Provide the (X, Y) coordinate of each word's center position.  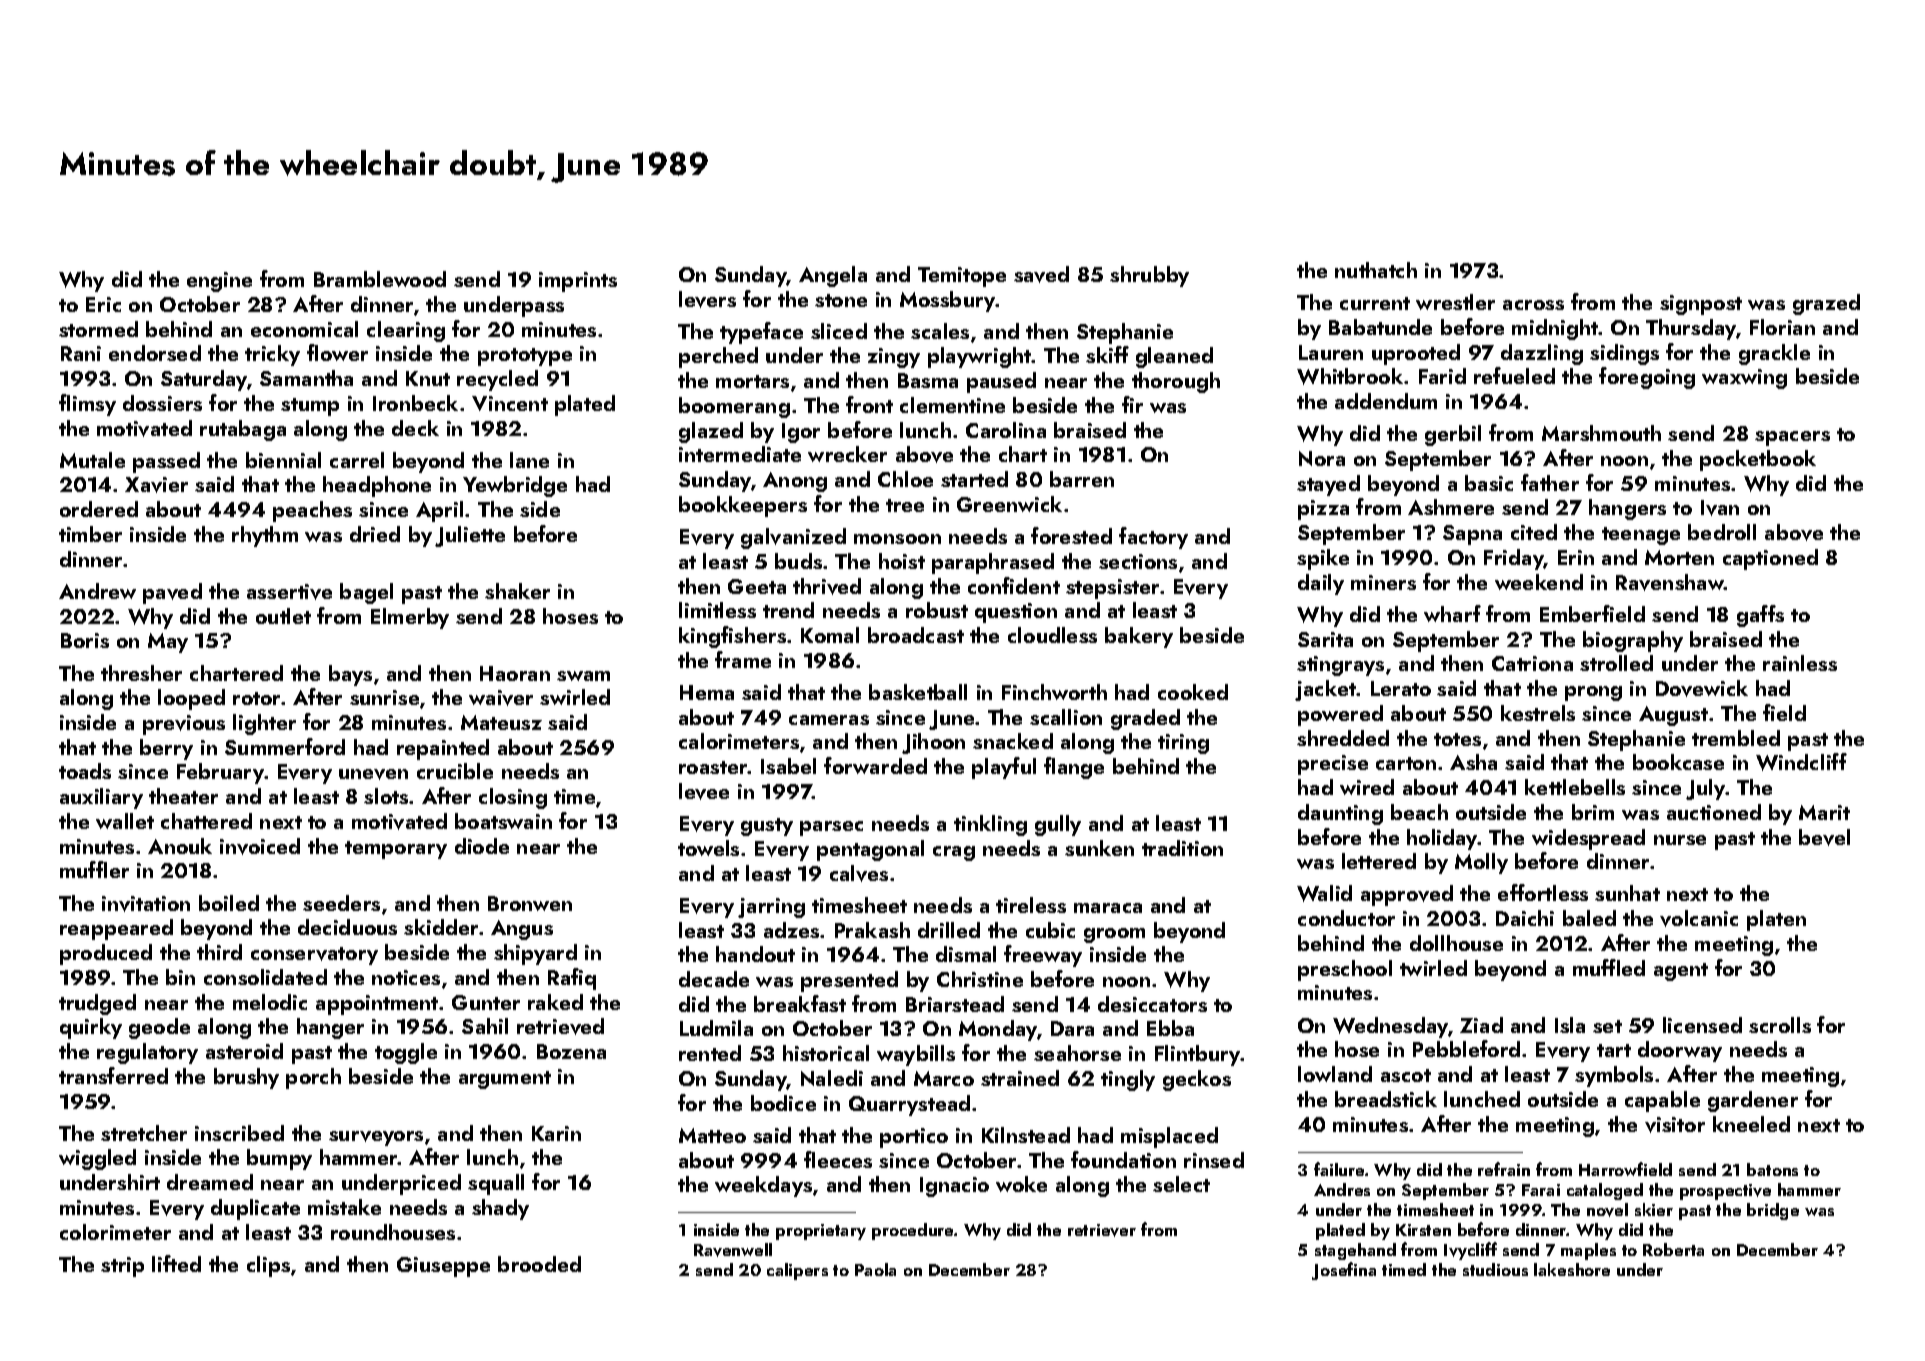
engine (219, 282)
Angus (522, 930)
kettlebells (1575, 787)
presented (849, 981)
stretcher (144, 1133)
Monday (998, 1030)
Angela (833, 276)
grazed (1826, 304)
